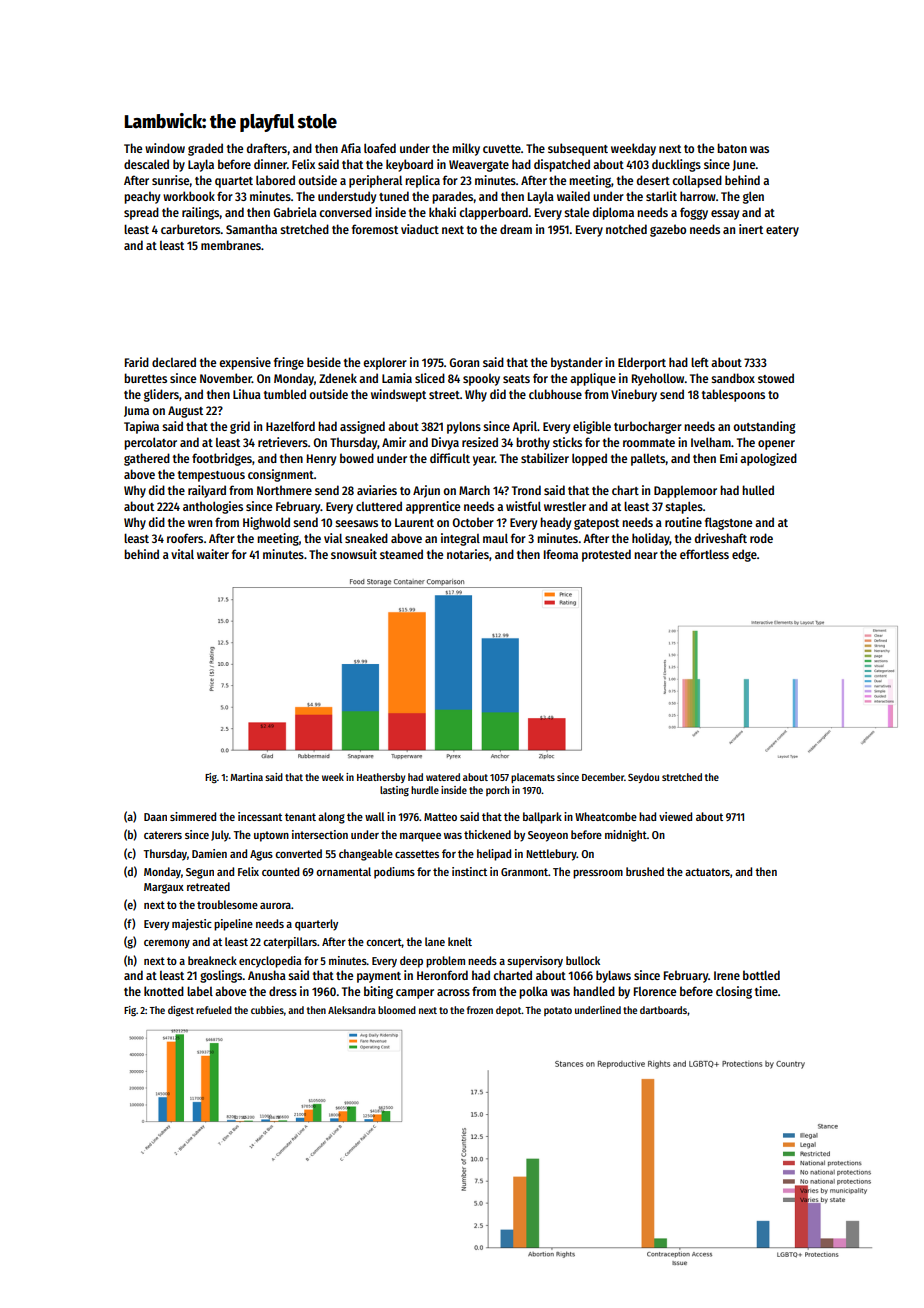  Describe the element at coordinates (468, 554) in the document. I see `notaries` at that location.
